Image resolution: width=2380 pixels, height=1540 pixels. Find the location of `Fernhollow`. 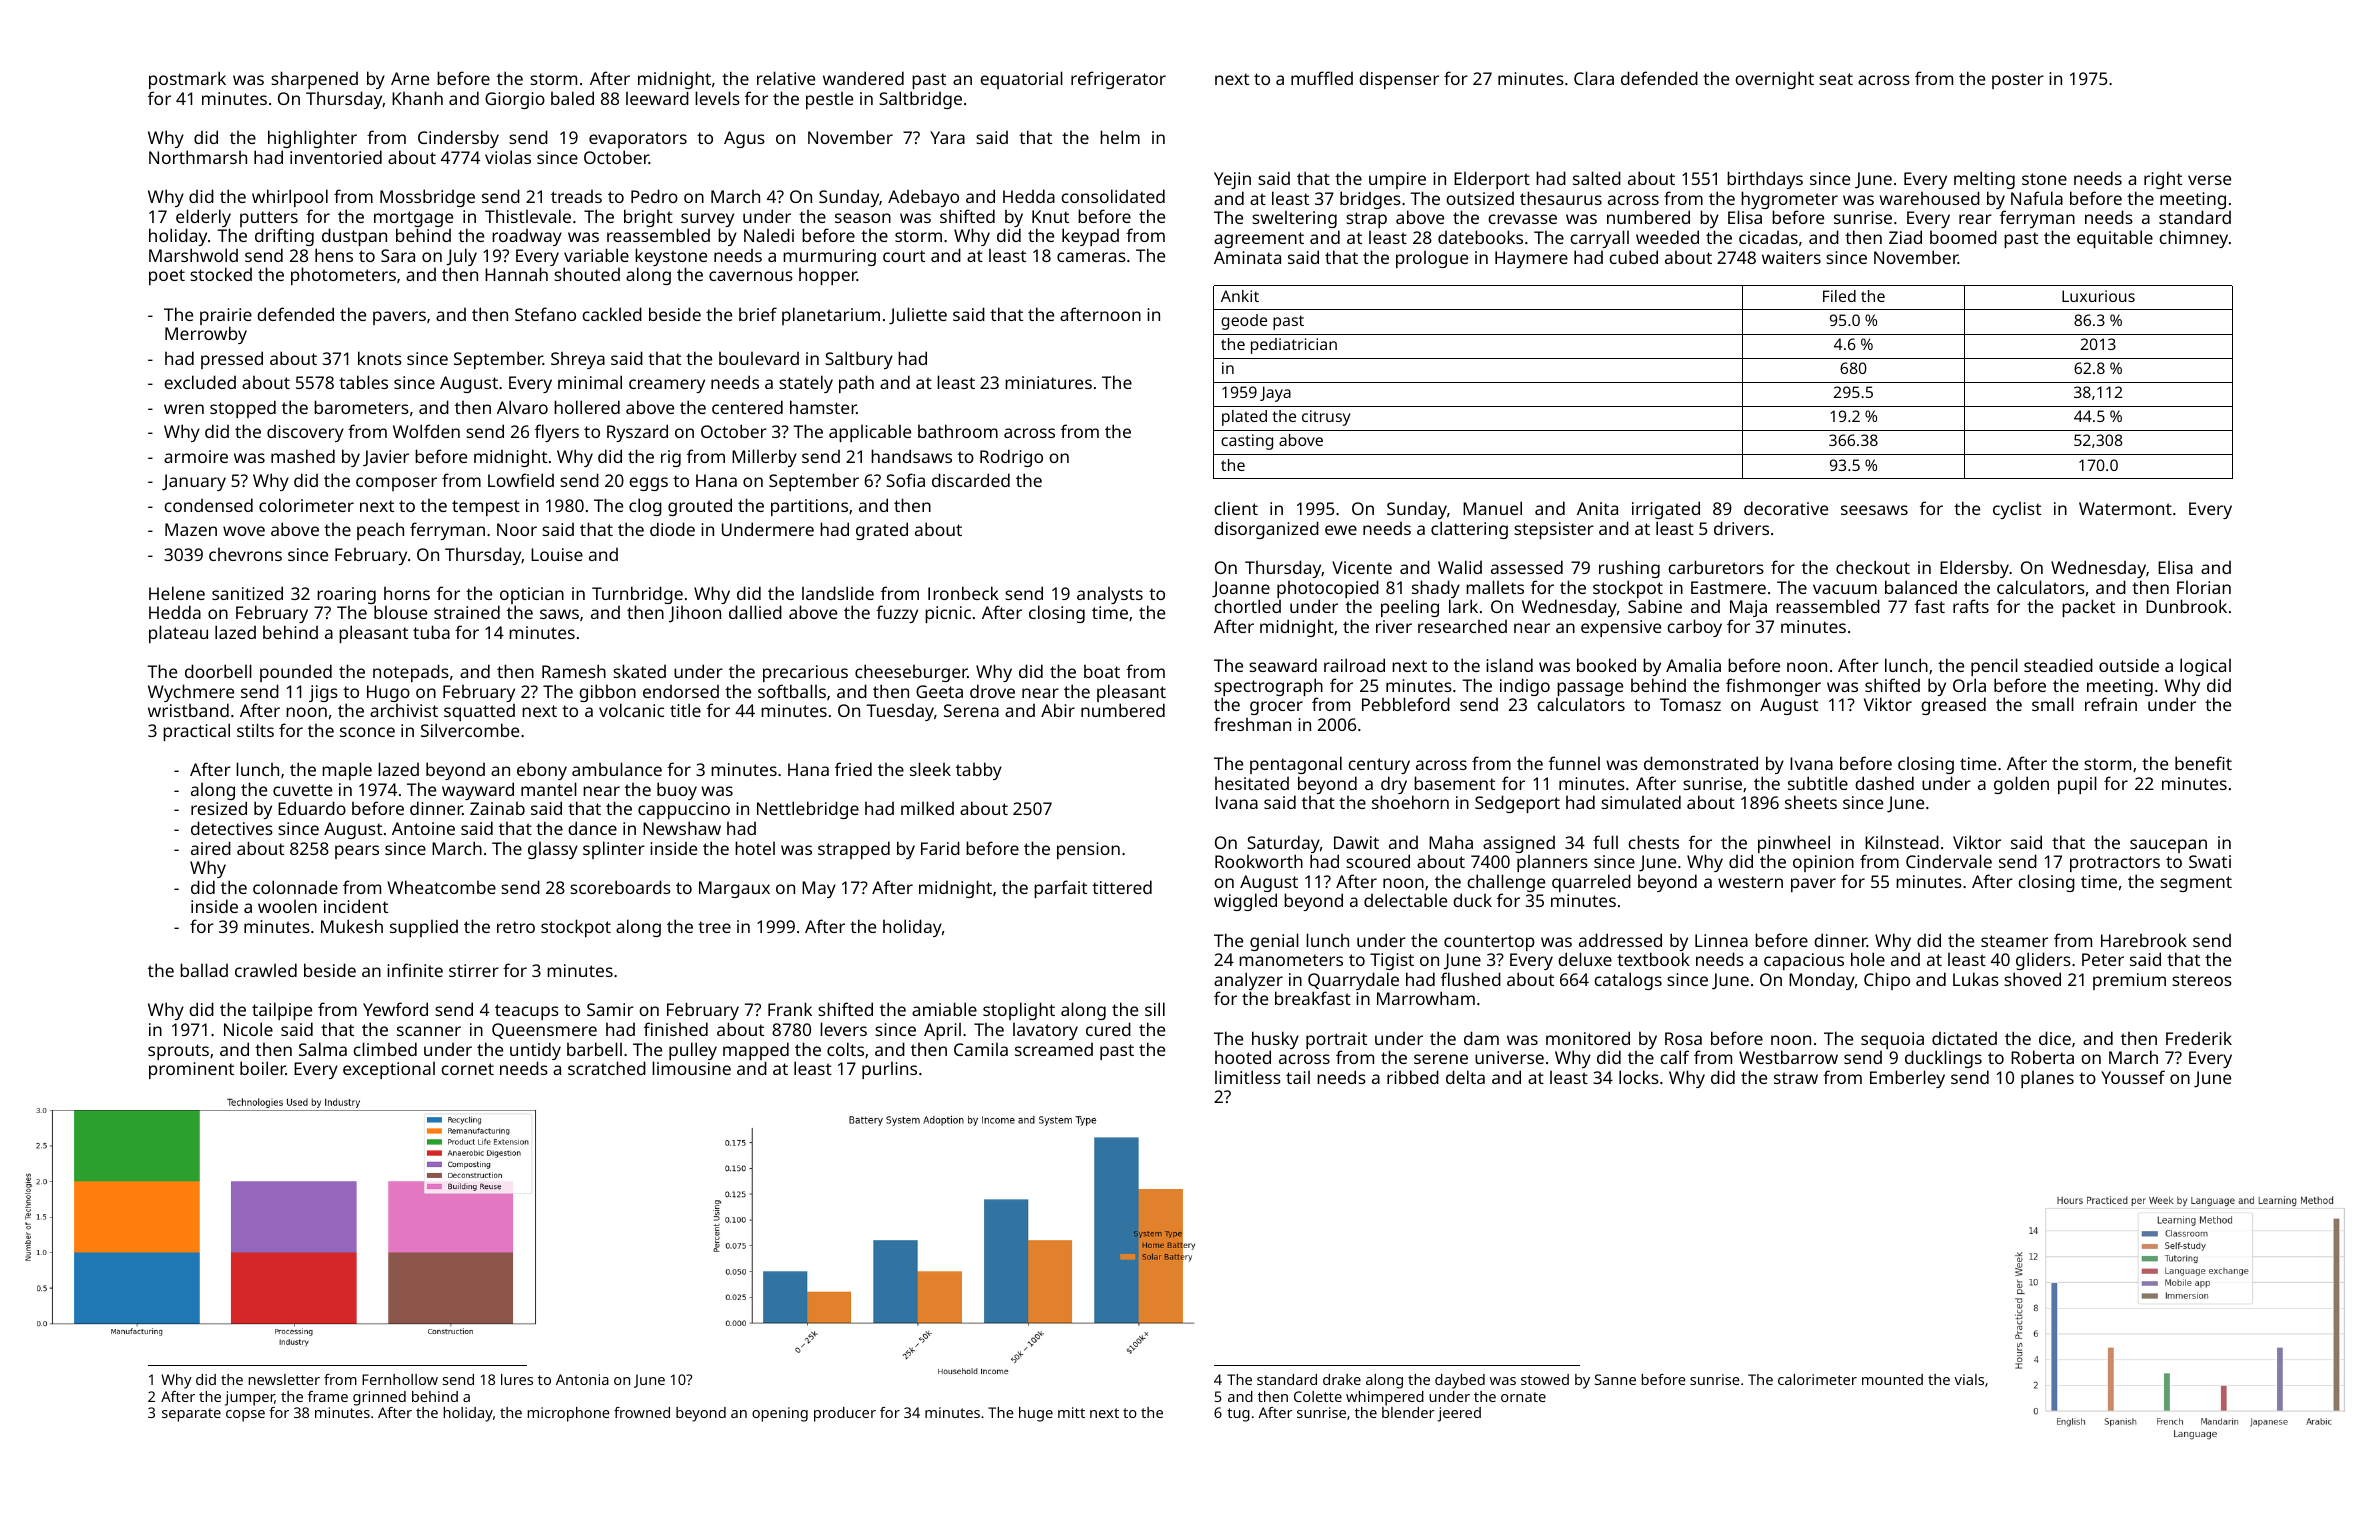

Fernhollow is located at coordinates (400, 1379).
